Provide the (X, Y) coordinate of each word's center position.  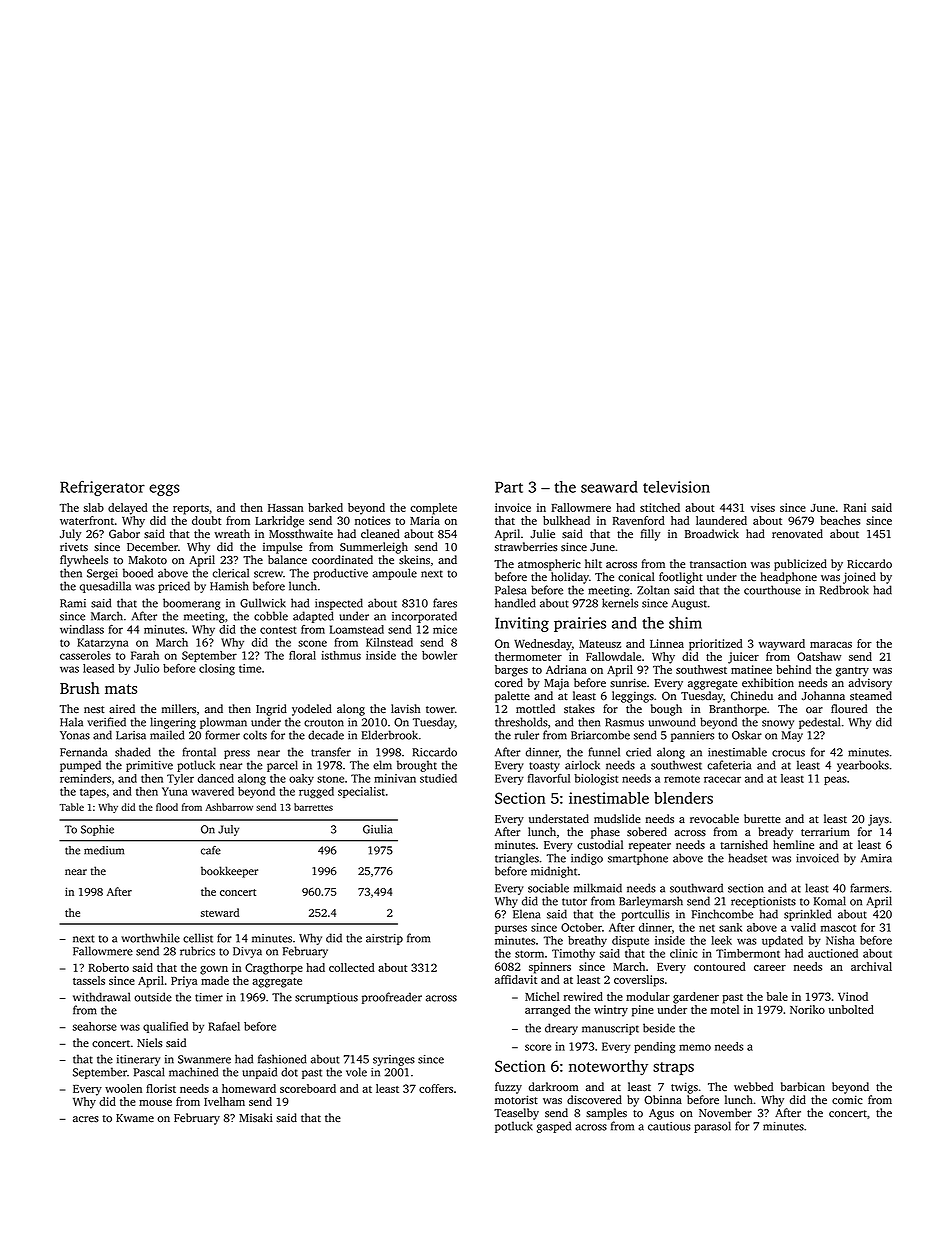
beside (659, 1028)
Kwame (135, 1118)
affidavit (516, 979)
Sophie (97, 830)
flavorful (549, 778)
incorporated (424, 617)
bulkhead (566, 520)
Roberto (108, 967)
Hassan (285, 508)
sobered (647, 832)
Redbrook (844, 590)
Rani (855, 507)
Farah (145, 655)
